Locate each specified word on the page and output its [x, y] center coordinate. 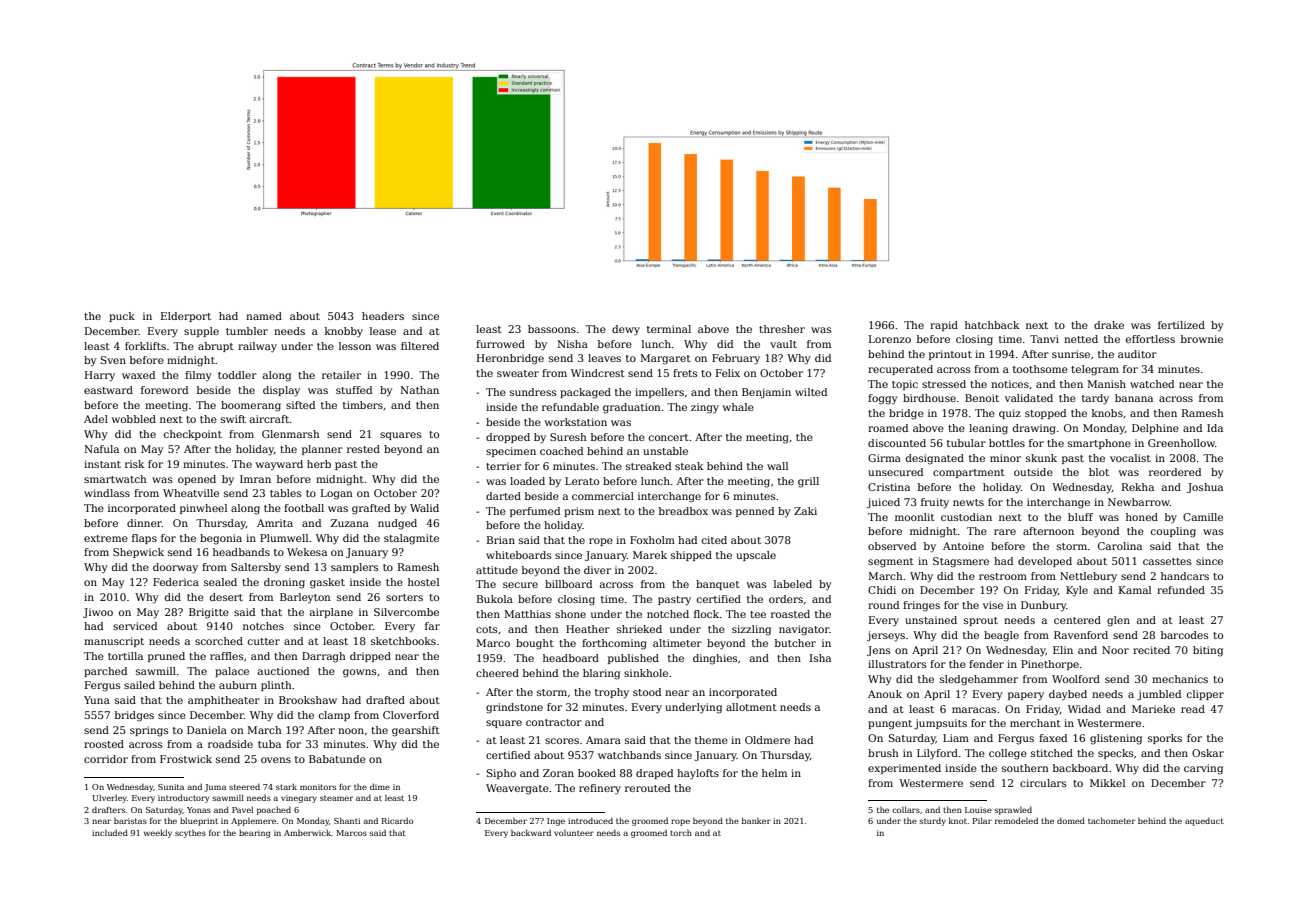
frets [685, 373]
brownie [1202, 339]
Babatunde [337, 759]
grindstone [514, 708]
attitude [497, 570]
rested [363, 449]
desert [226, 597]
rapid [944, 326]
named [264, 316]
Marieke [1153, 709]
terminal [669, 329]
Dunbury [1043, 606]
